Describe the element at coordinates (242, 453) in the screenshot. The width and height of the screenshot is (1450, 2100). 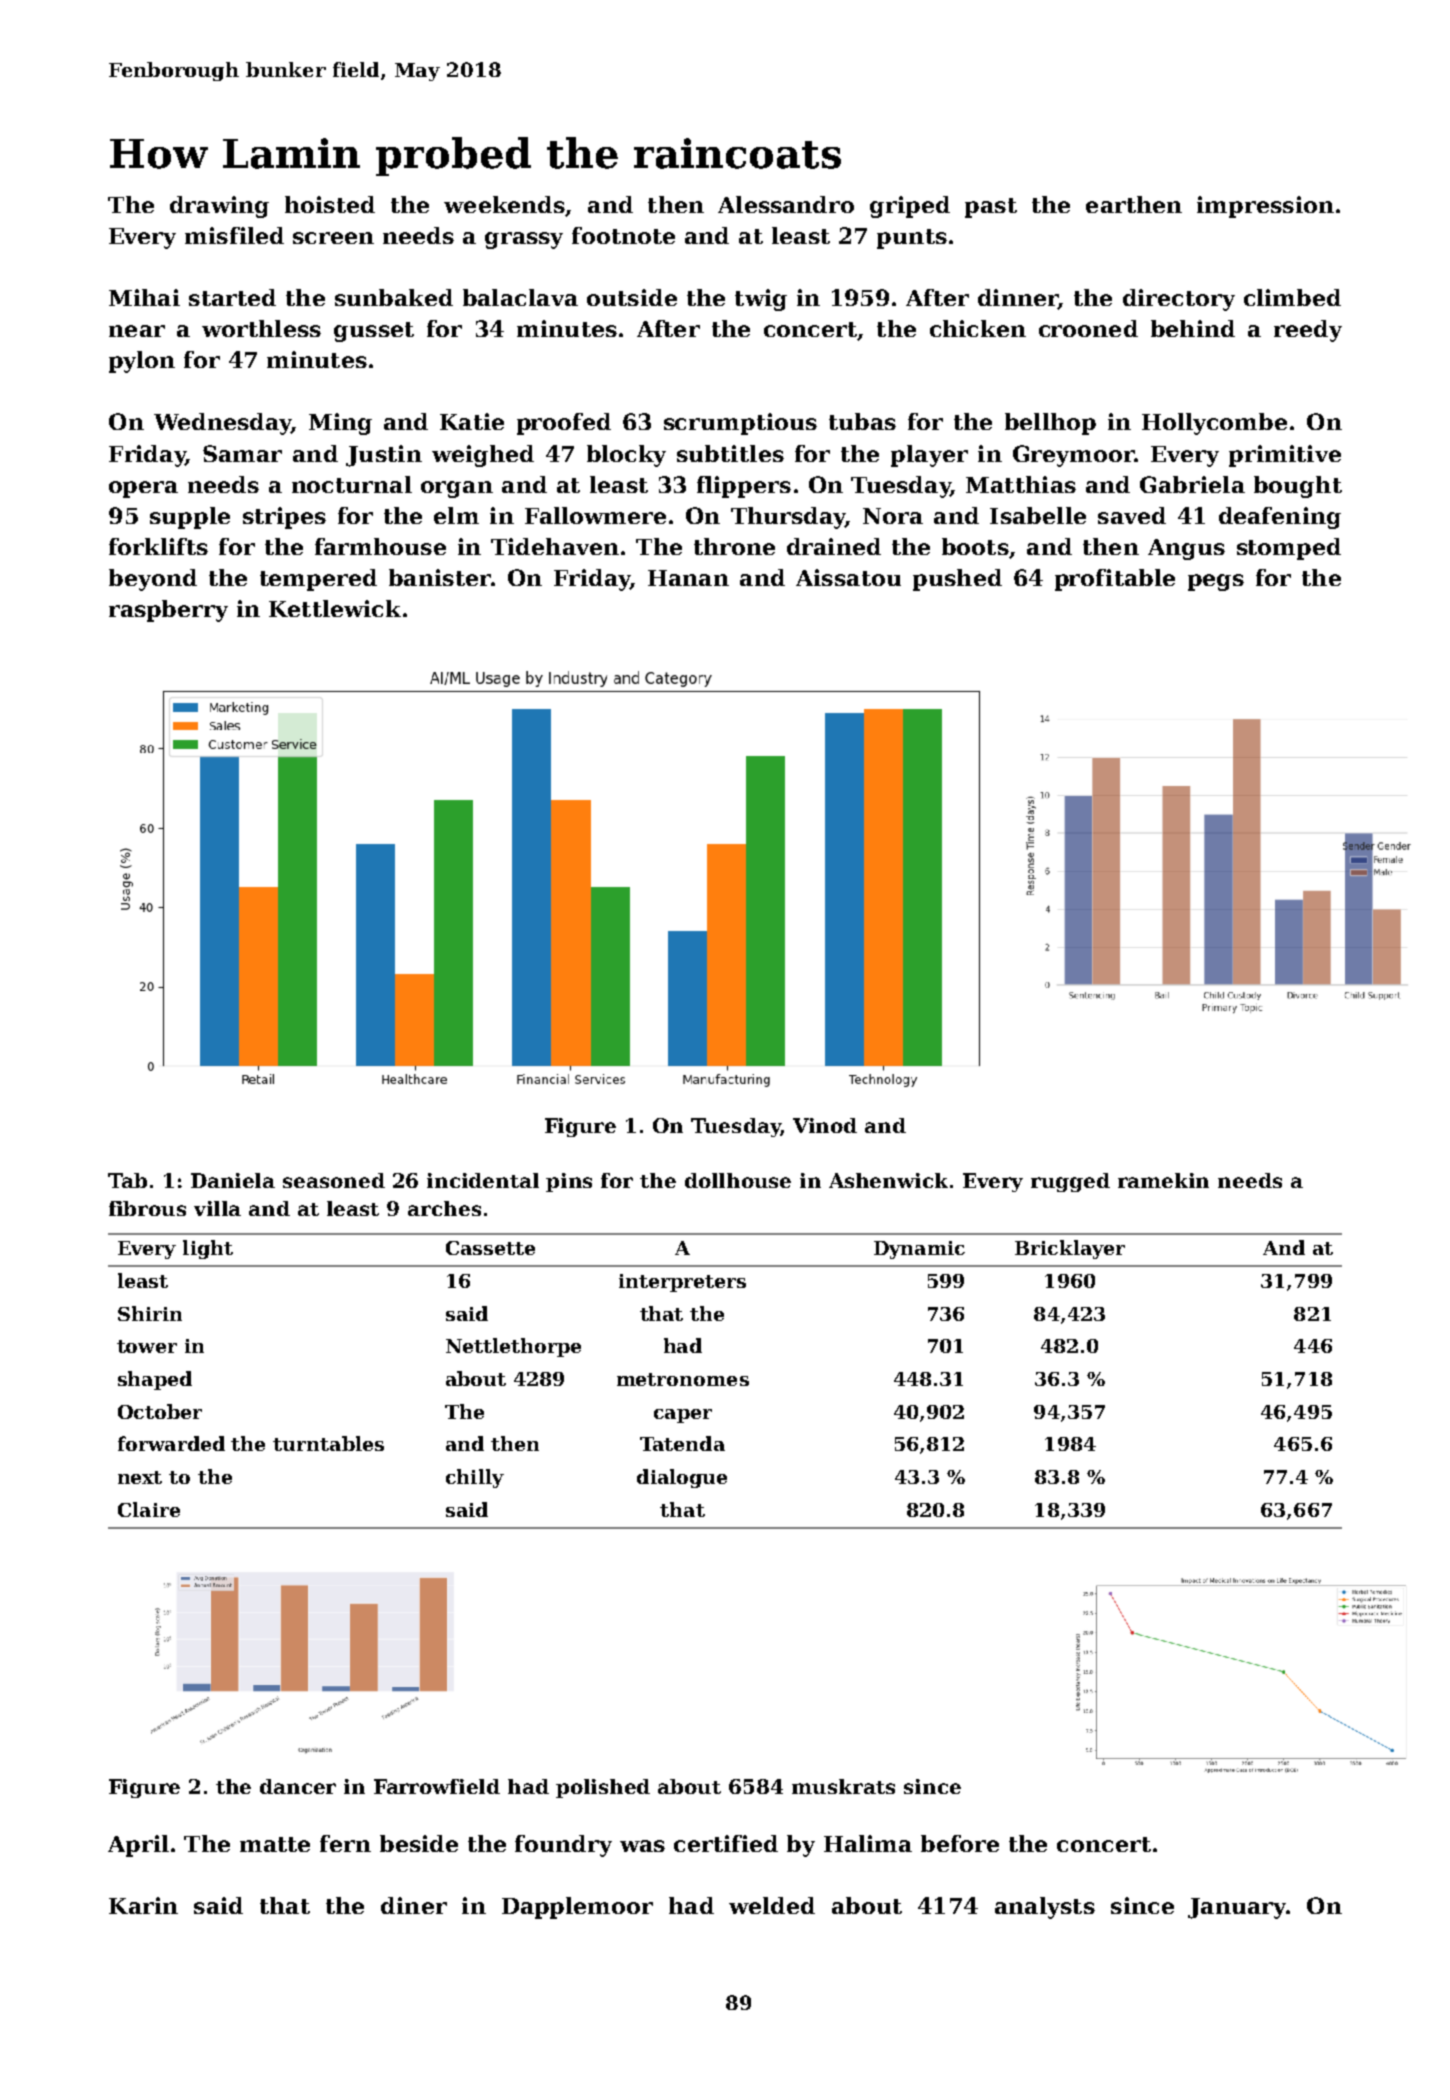
I see `Samar` at that location.
